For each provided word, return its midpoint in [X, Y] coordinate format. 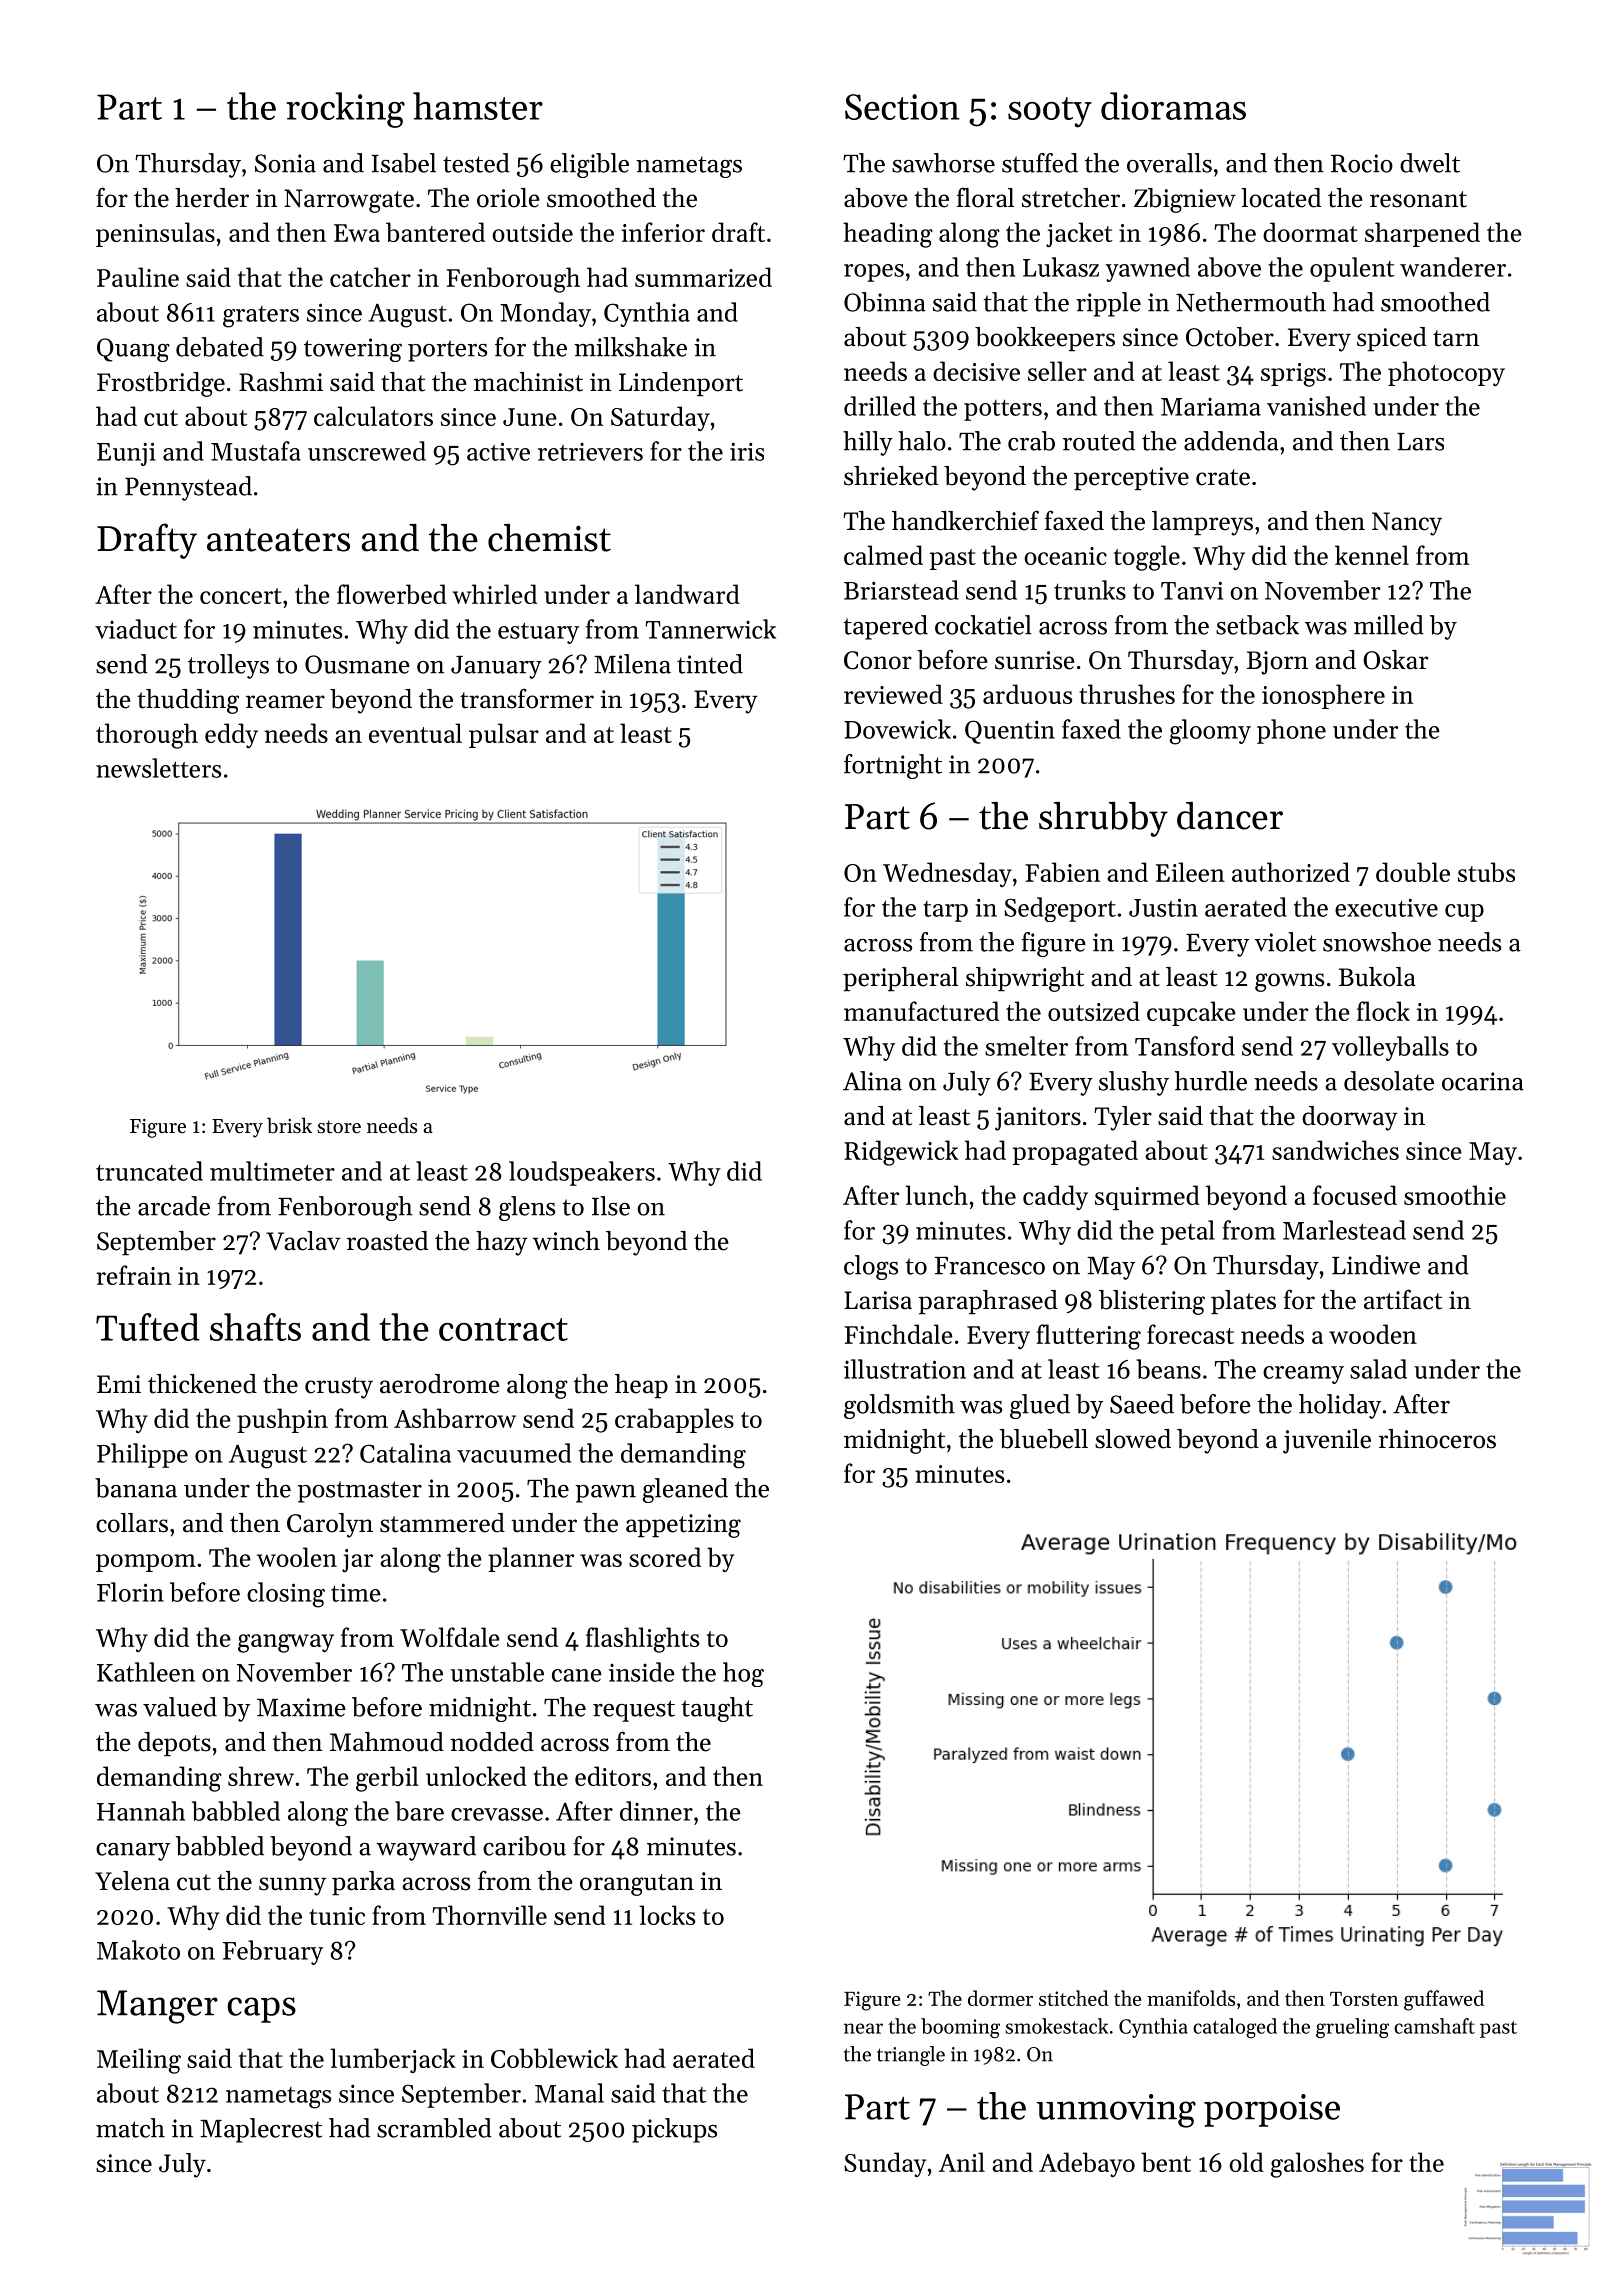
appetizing [683, 1526]
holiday [1340, 1406]
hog [743, 1674]
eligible [589, 165]
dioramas [1173, 106]
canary [133, 1852]
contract [503, 1329]
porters [447, 351]
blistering [1152, 1302]
